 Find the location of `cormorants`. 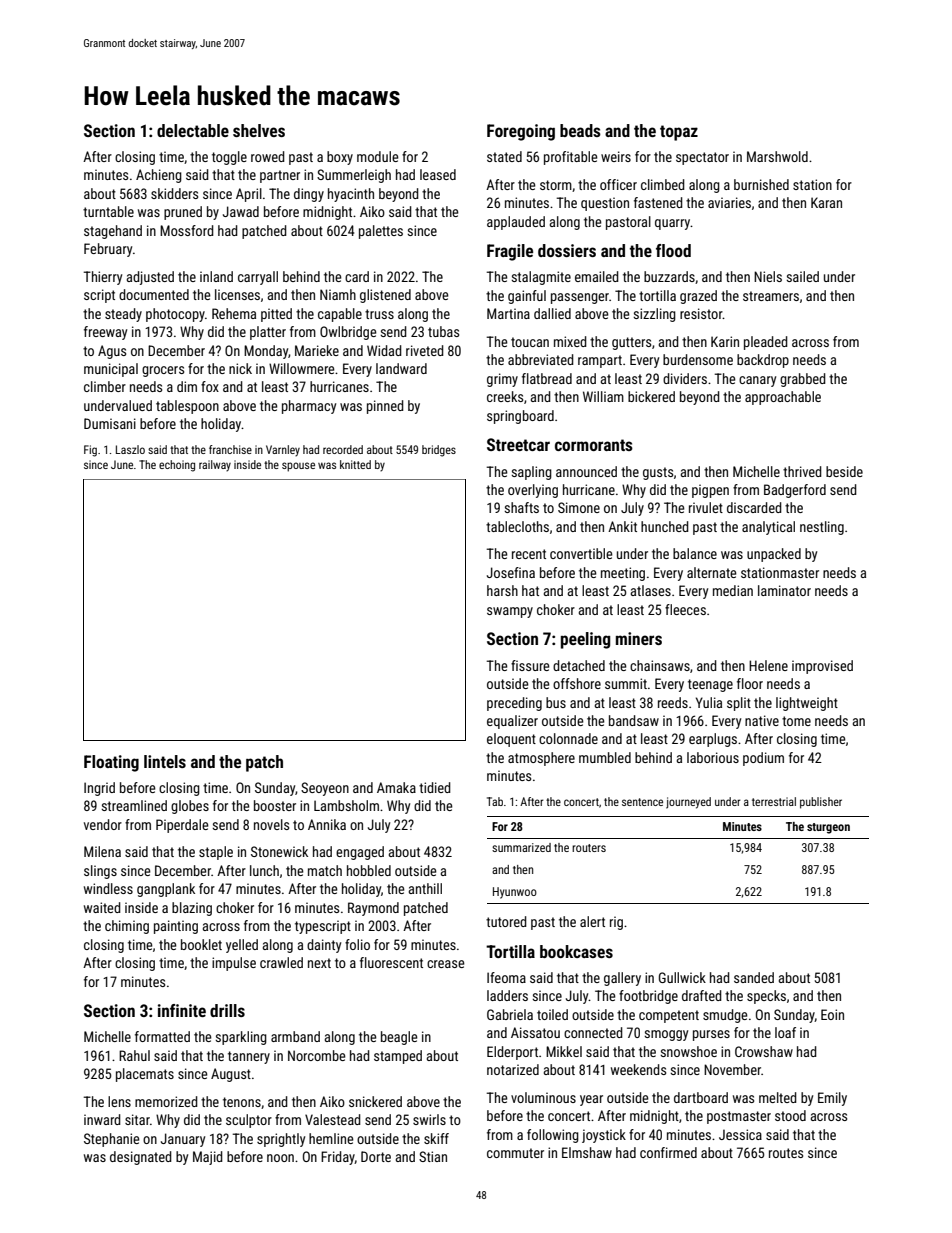

cormorants is located at coordinates (594, 445).
